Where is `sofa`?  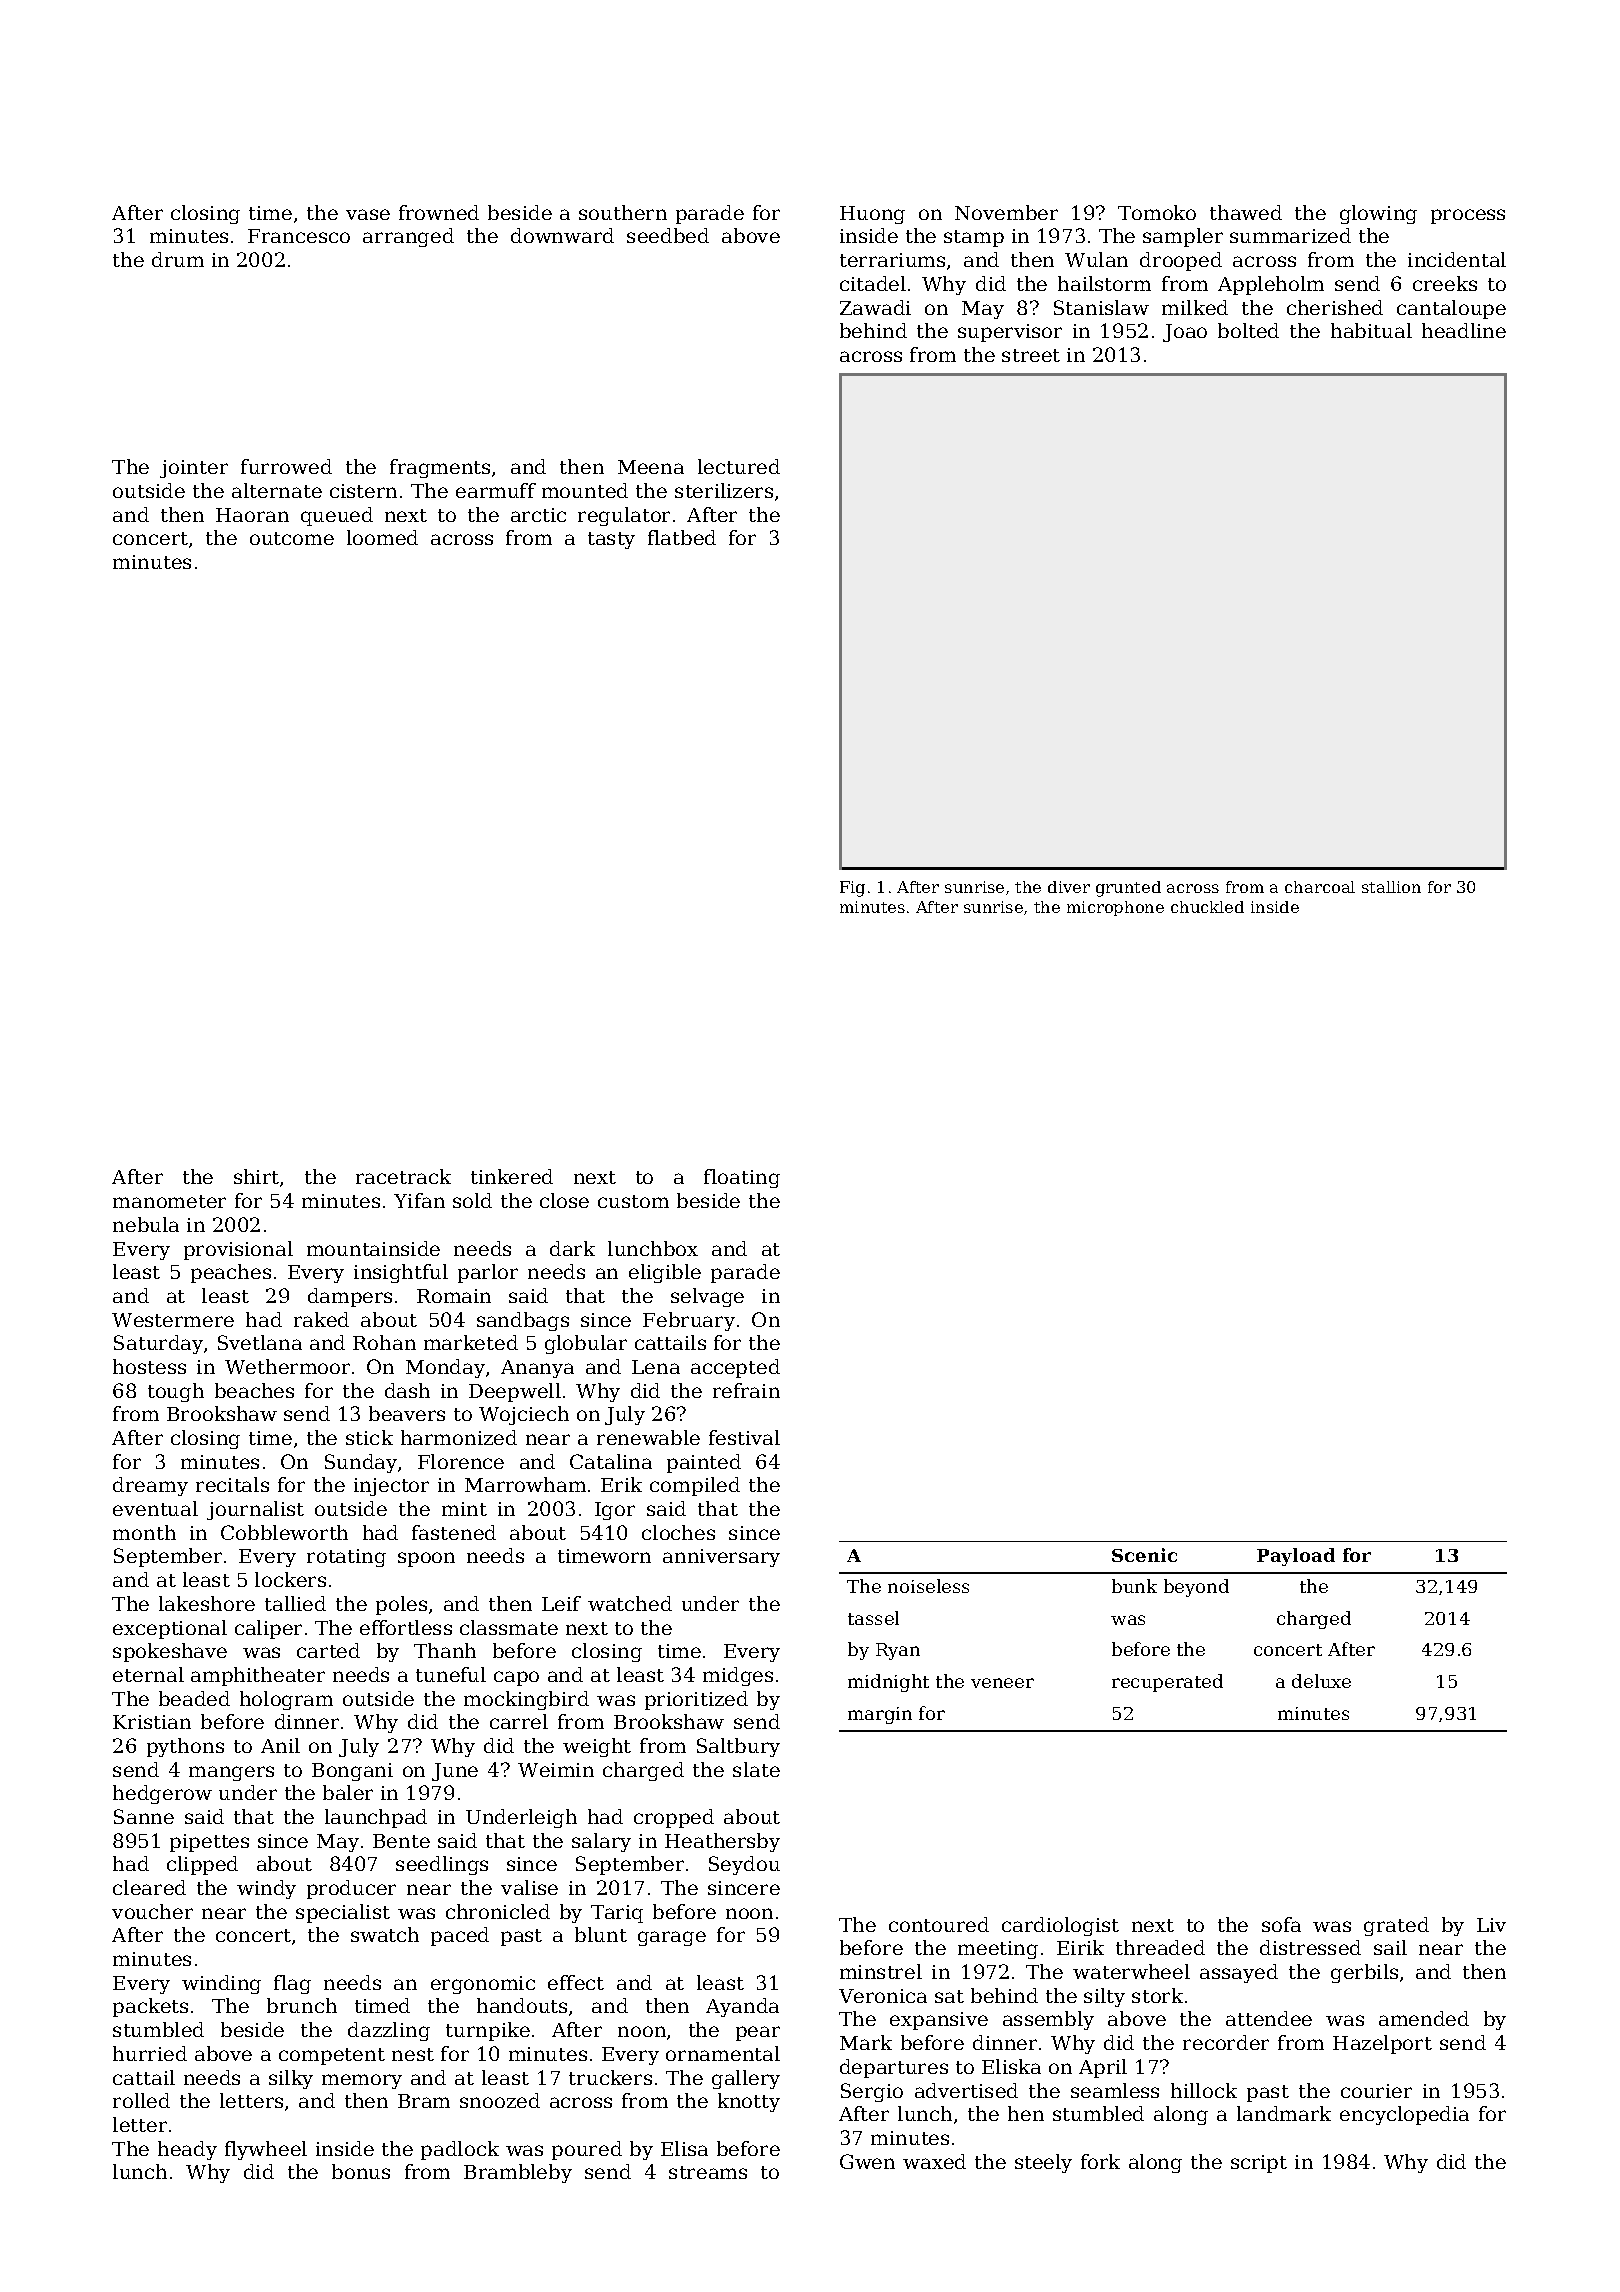
sofa is located at coordinates (1281, 1924).
